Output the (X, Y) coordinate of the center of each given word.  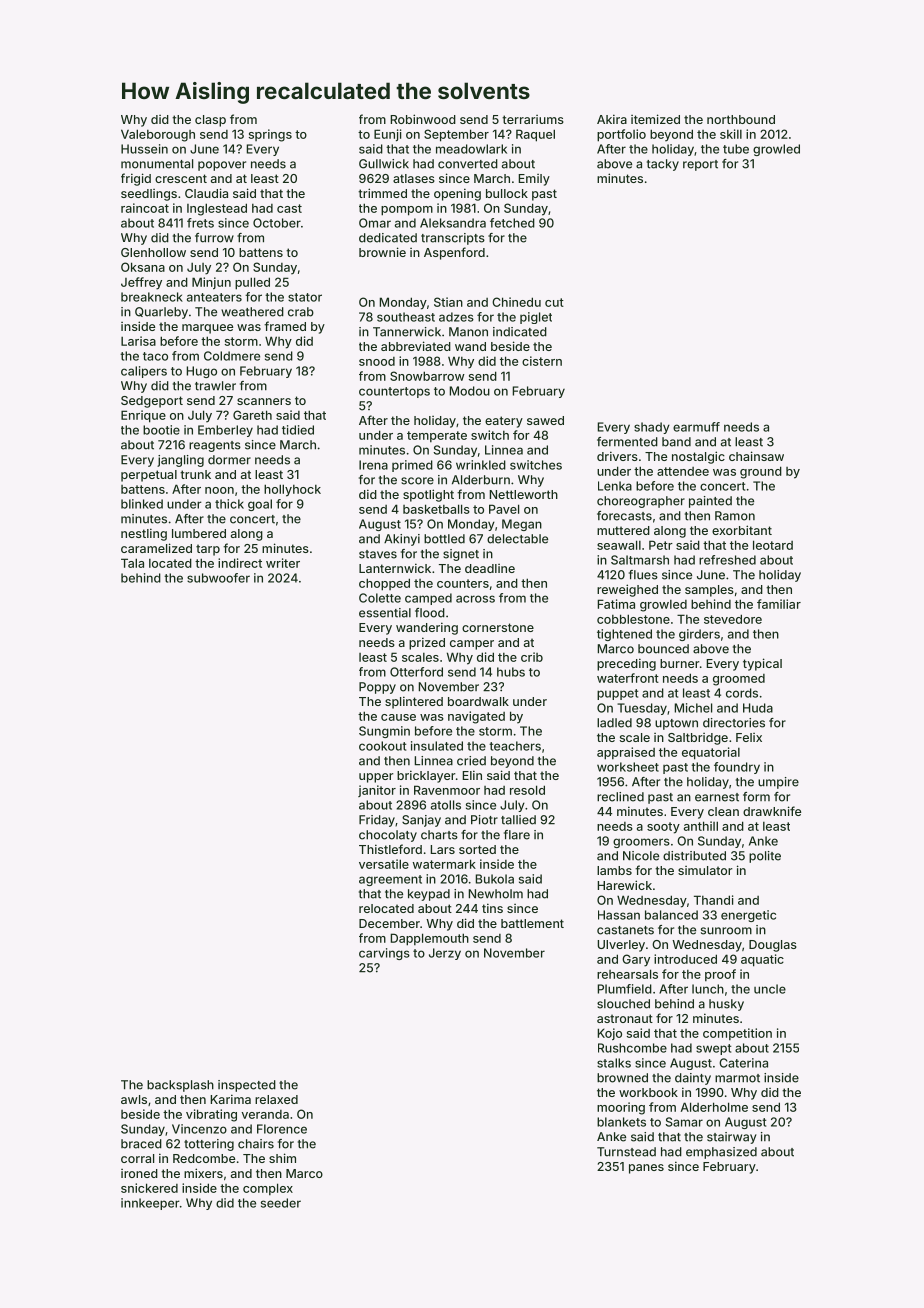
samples (709, 591)
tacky (663, 165)
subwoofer (218, 578)
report (700, 165)
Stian (448, 302)
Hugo (201, 372)
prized (427, 643)
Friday (377, 821)
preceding (626, 664)
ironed (139, 1173)
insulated (437, 746)
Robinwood (423, 119)
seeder (281, 1203)
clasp (210, 121)
